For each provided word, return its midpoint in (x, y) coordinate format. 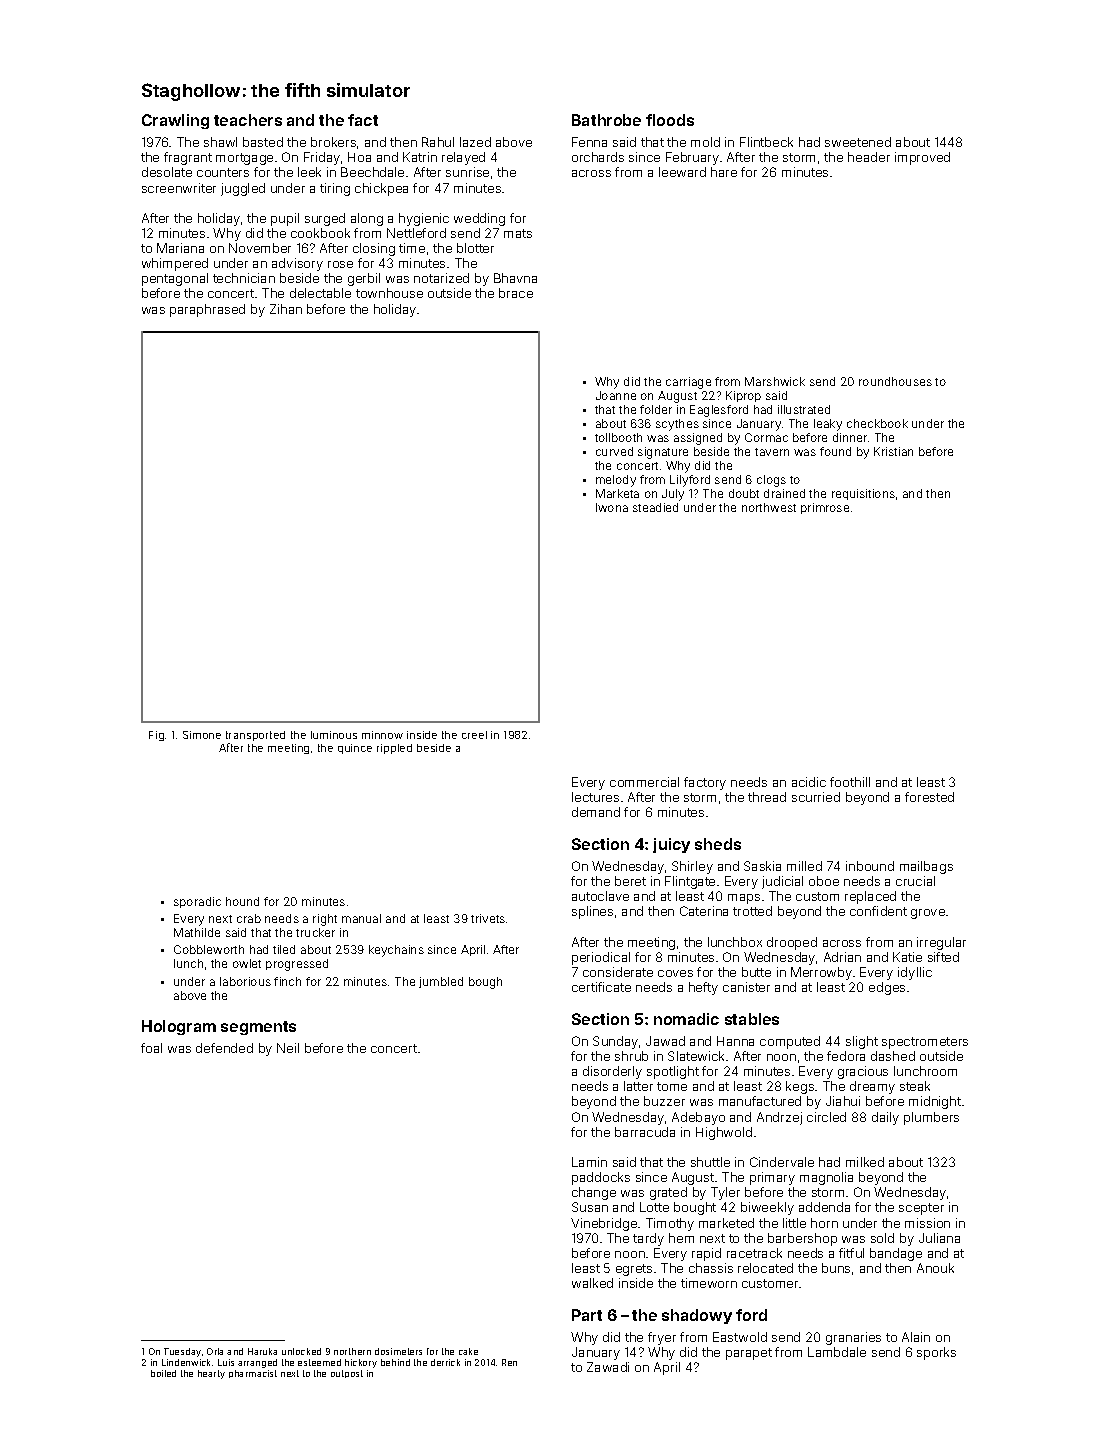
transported (255, 736)
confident (878, 911)
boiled (163, 1373)
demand (596, 812)
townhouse (389, 293)
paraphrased (207, 310)
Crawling (175, 121)
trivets (488, 918)
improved (922, 158)
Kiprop (743, 396)
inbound (870, 866)
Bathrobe (606, 120)
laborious (245, 981)
